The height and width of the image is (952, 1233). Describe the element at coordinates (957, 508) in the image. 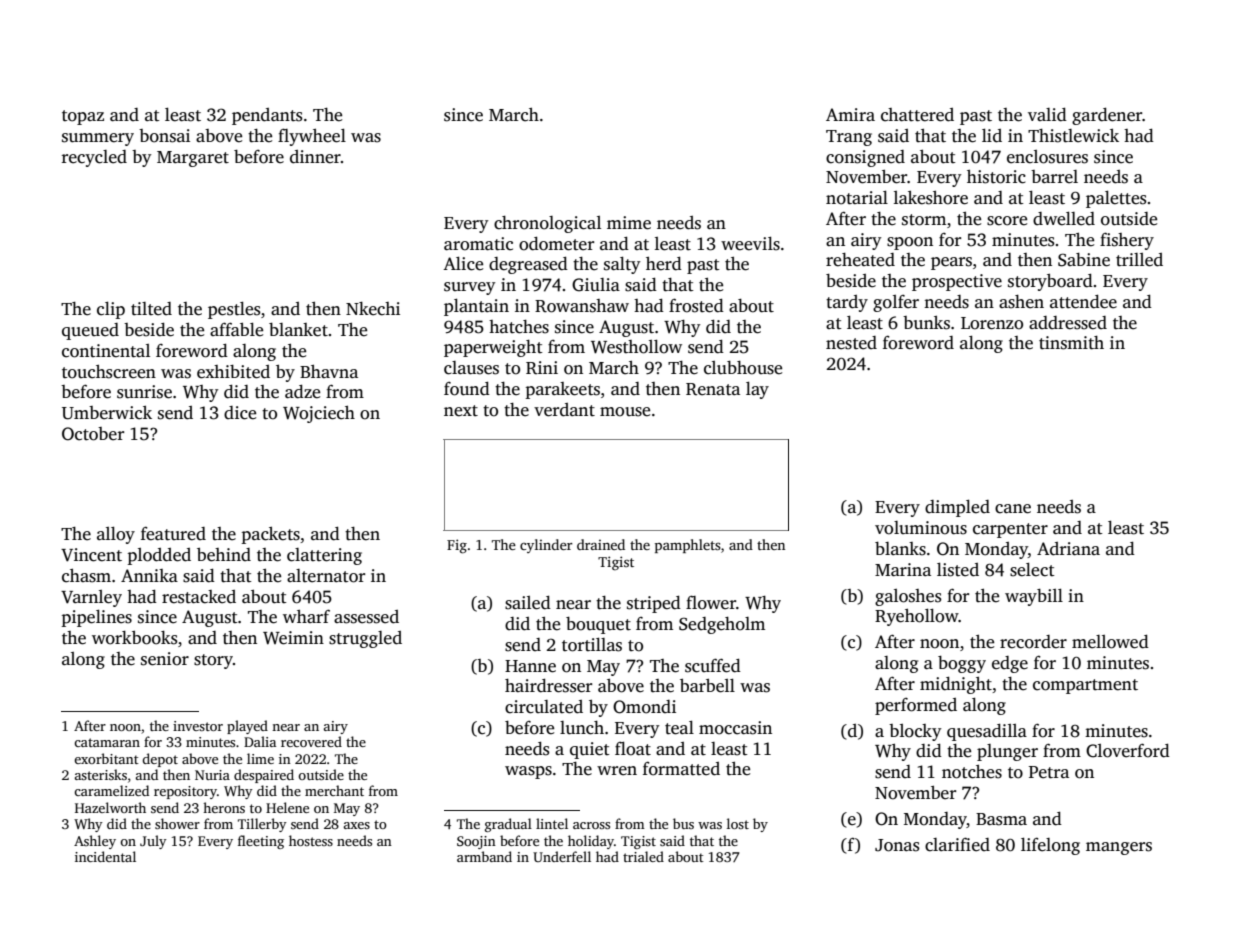

I see `dimpled` at that location.
